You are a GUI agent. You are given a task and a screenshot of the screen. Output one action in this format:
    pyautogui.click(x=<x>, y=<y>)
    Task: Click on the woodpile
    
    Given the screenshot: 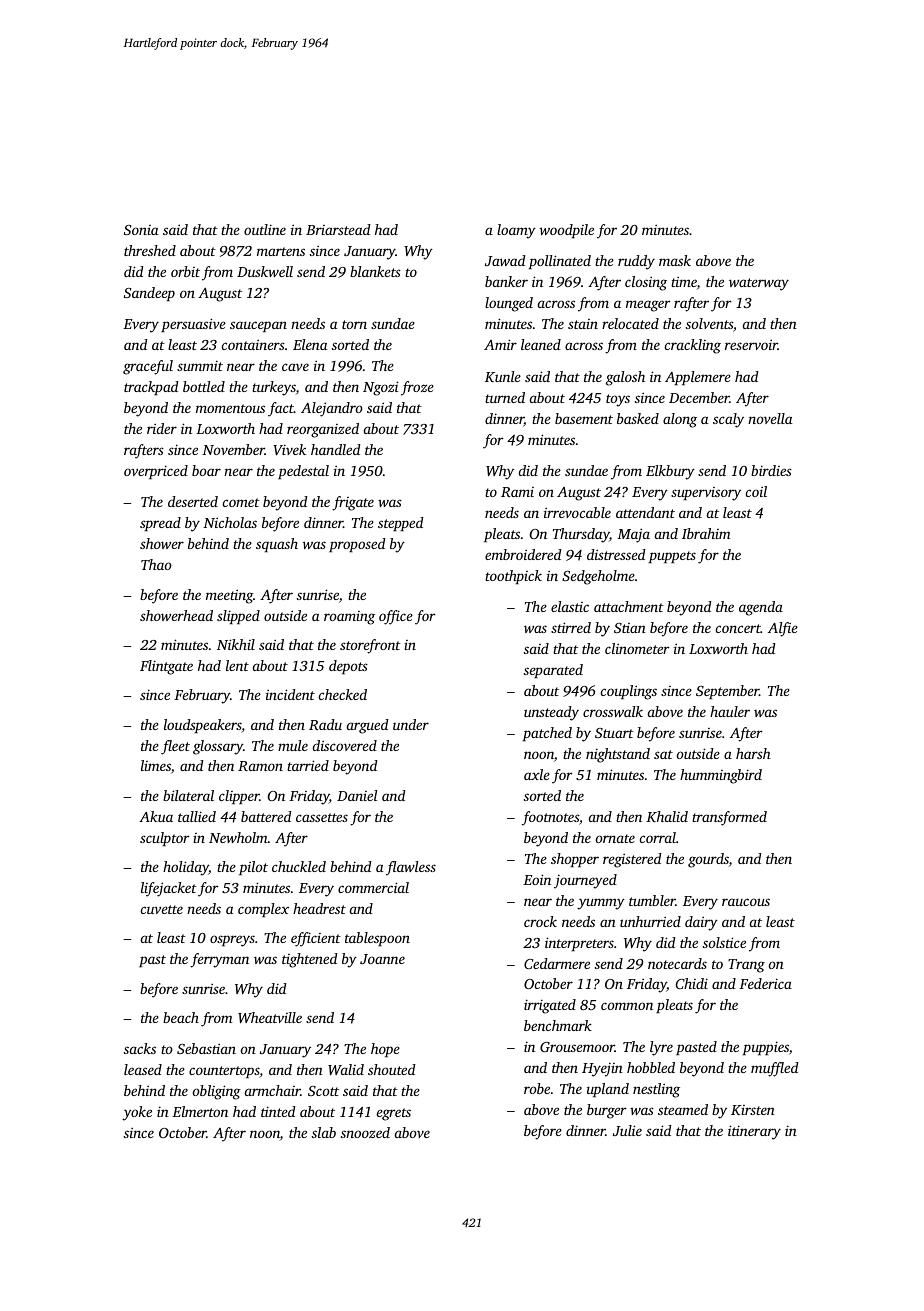 What is the action you would take?
    pyautogui.click(x=567, y=231)
